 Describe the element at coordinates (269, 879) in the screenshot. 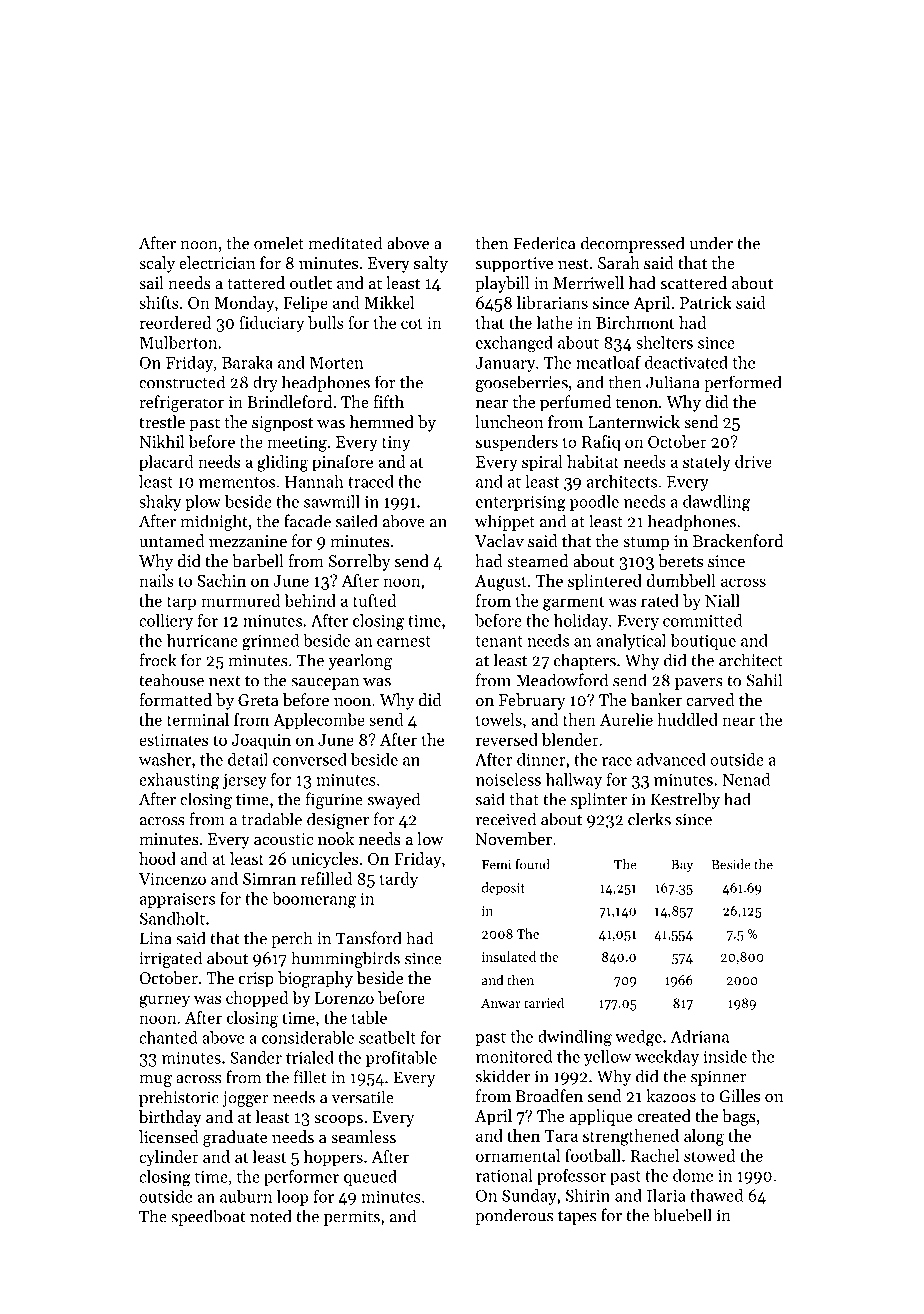

I see `Simran` at that location.
